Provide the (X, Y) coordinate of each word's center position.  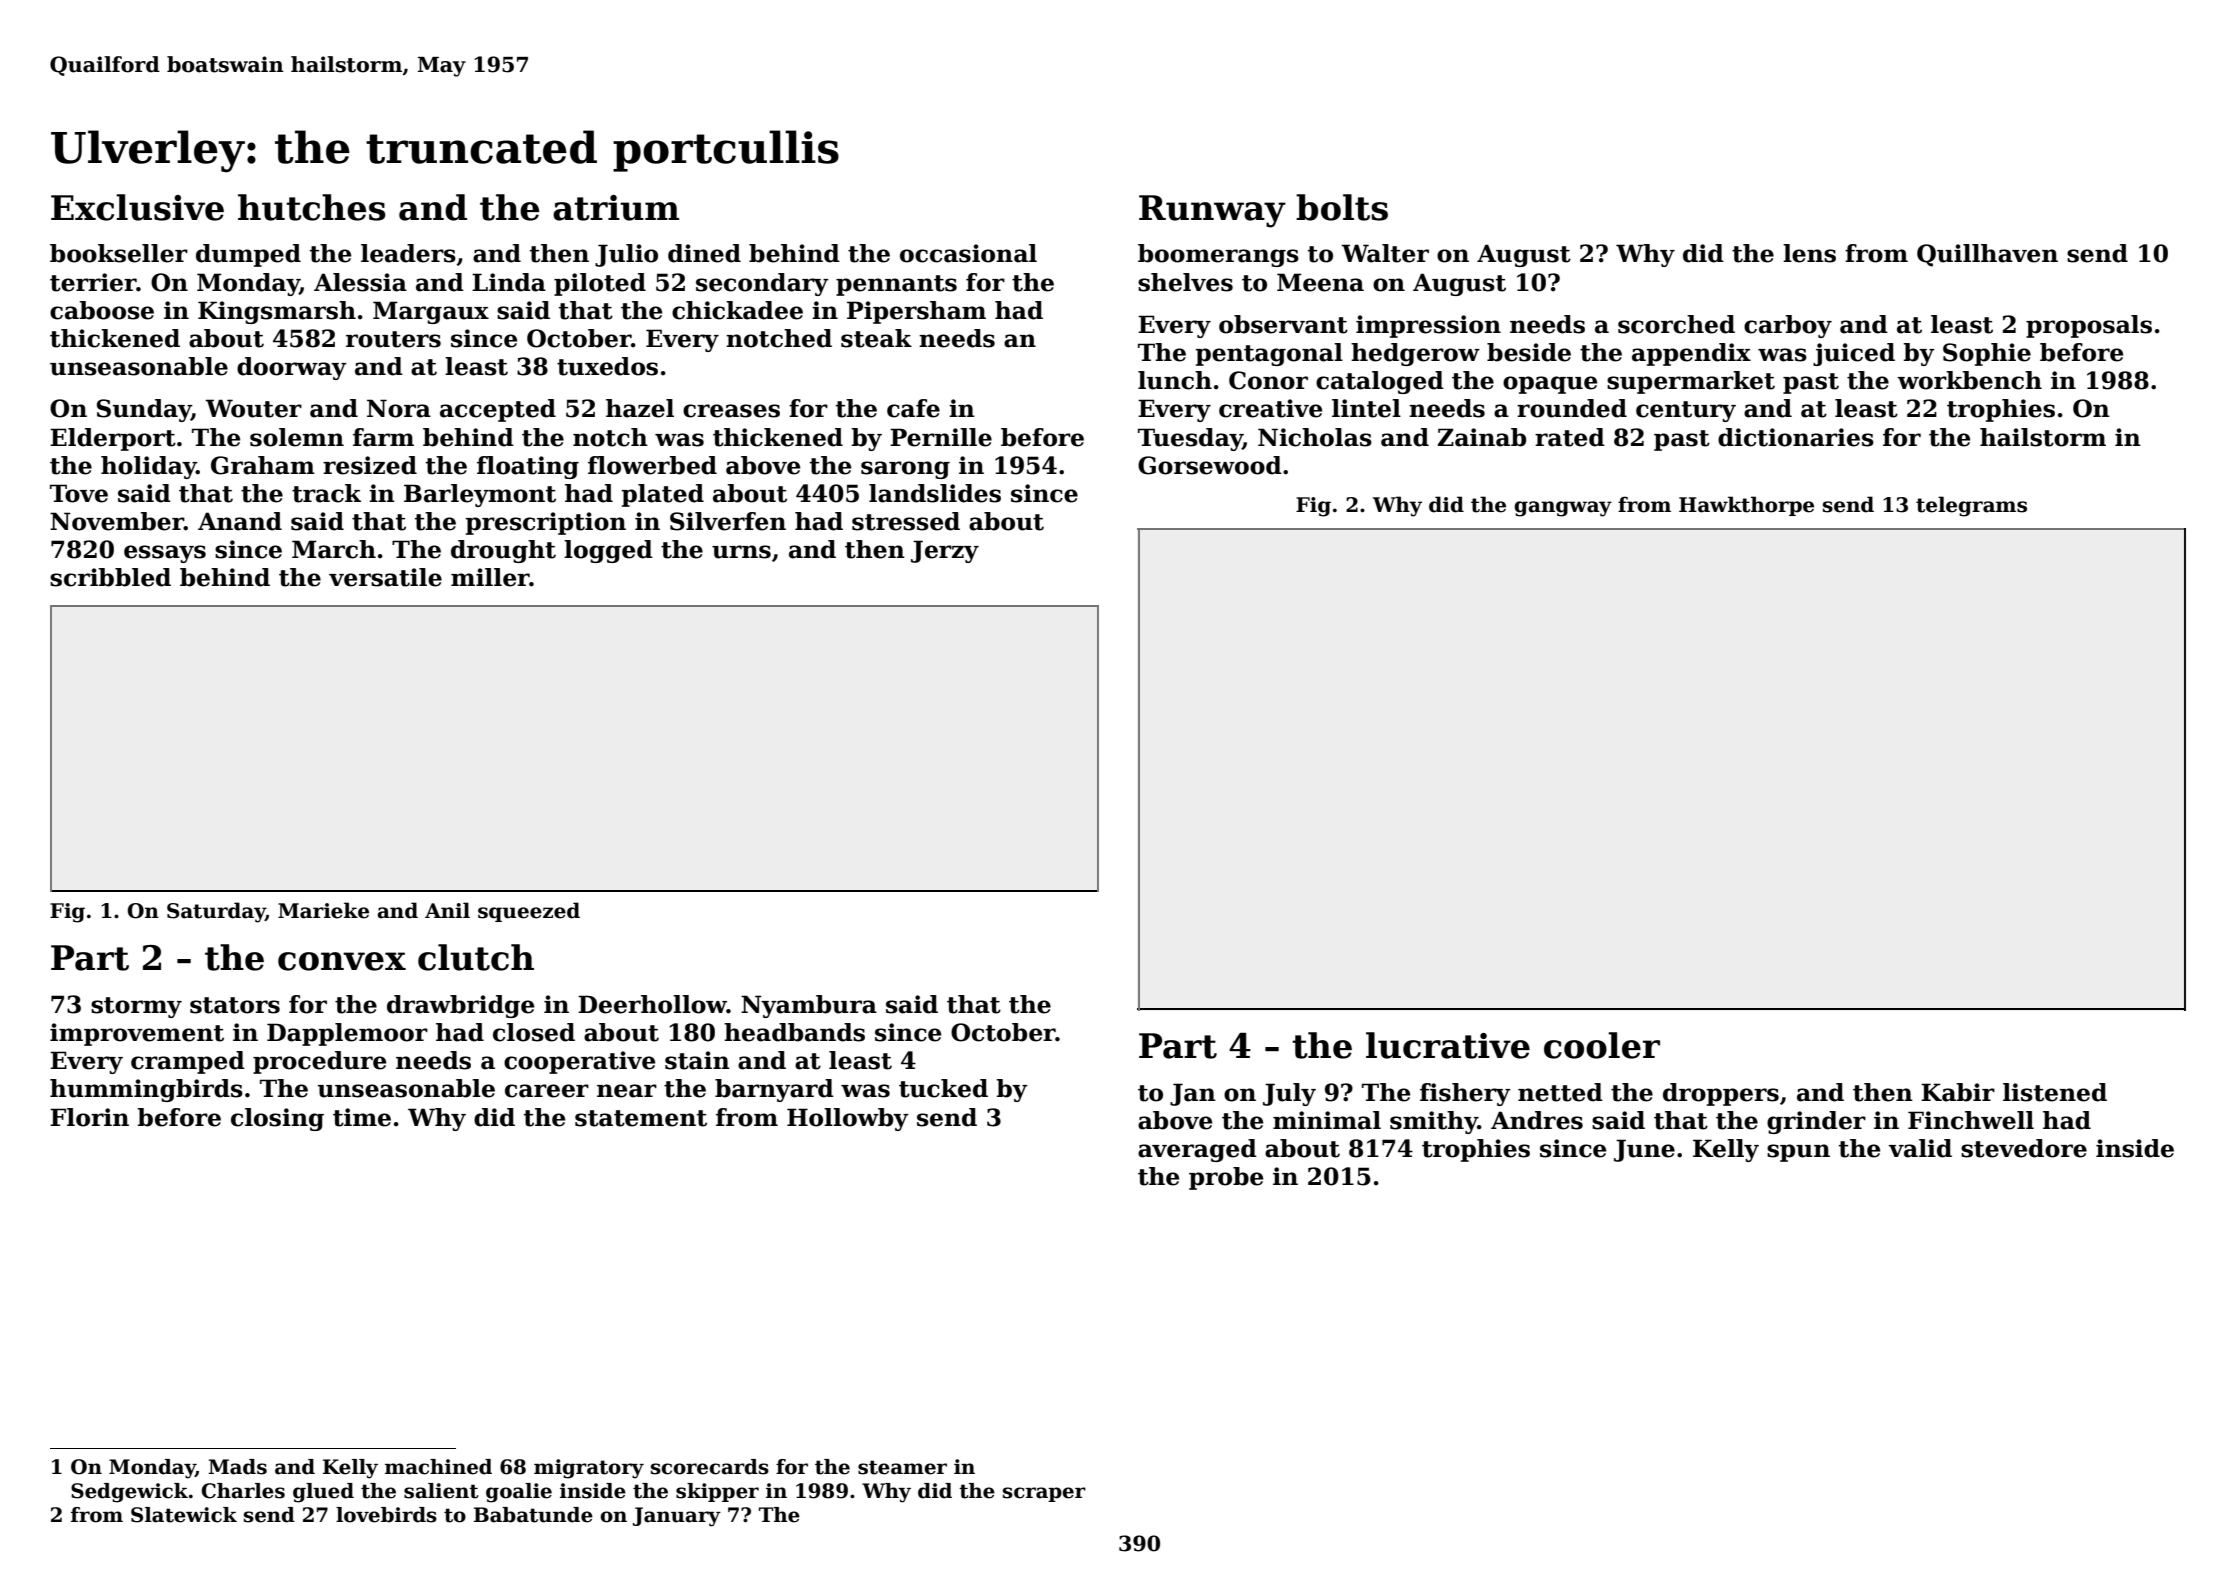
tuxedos (607, 366)
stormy (136, 1007)
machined (438, 1467)
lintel (1366, 408)
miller (490, 577)
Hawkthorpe (1746, 506)
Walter (1385, 253)
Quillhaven (1987, 255)
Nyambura (809, 1006)
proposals (2089, 326)
